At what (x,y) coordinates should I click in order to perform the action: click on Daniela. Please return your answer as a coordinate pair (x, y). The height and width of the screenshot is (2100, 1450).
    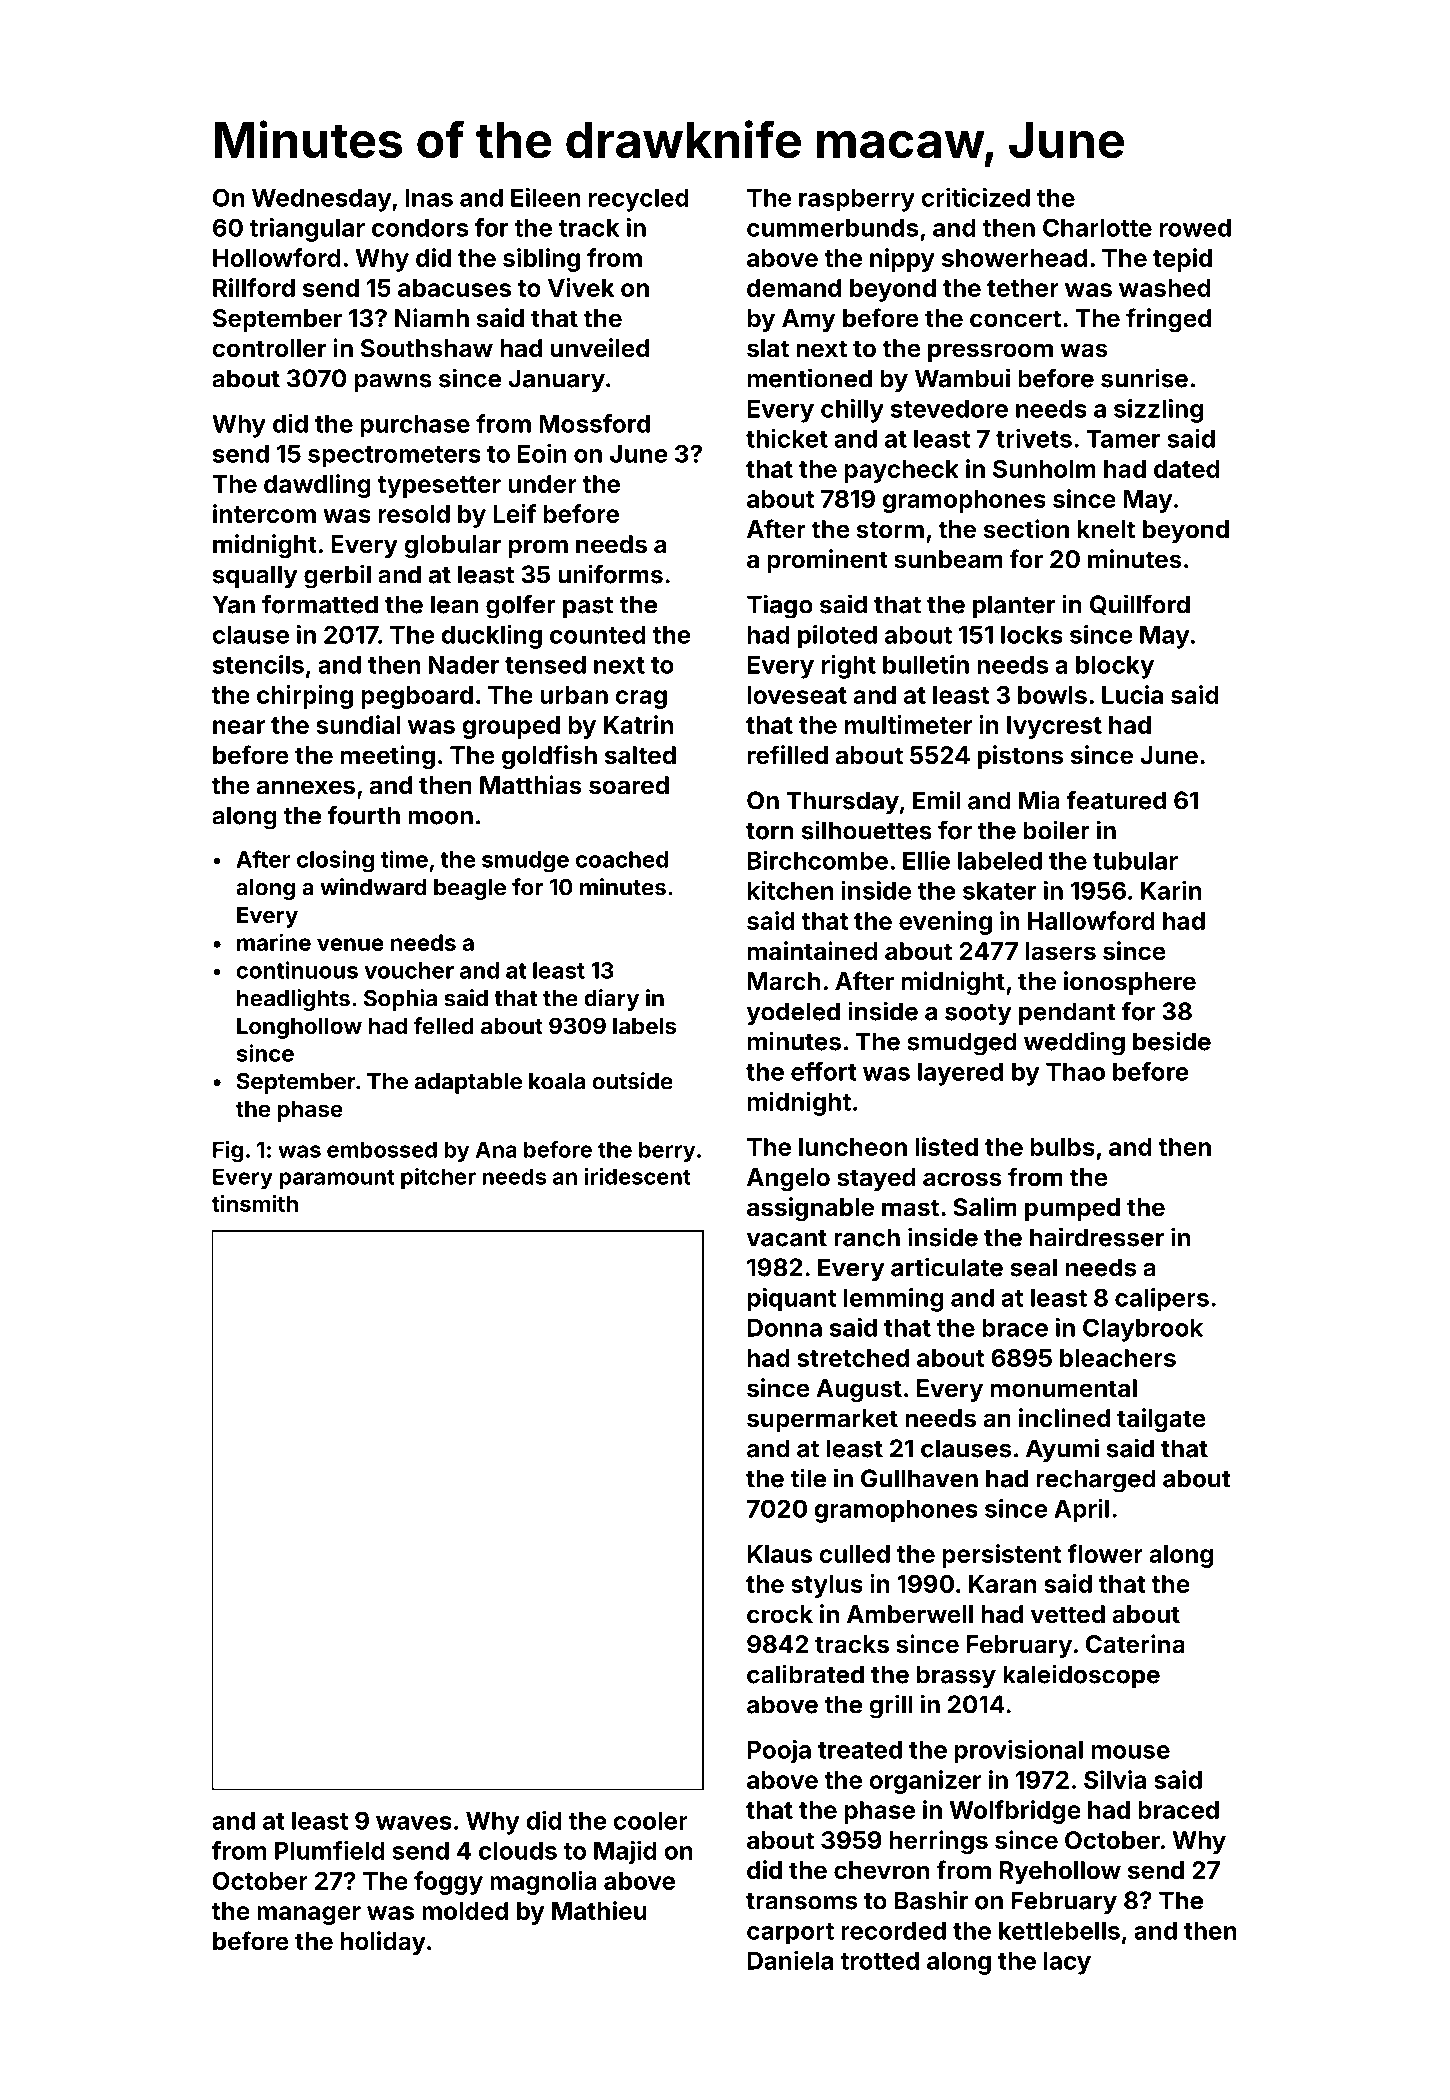
    Looking at the image, I should click on (790, 1960).
